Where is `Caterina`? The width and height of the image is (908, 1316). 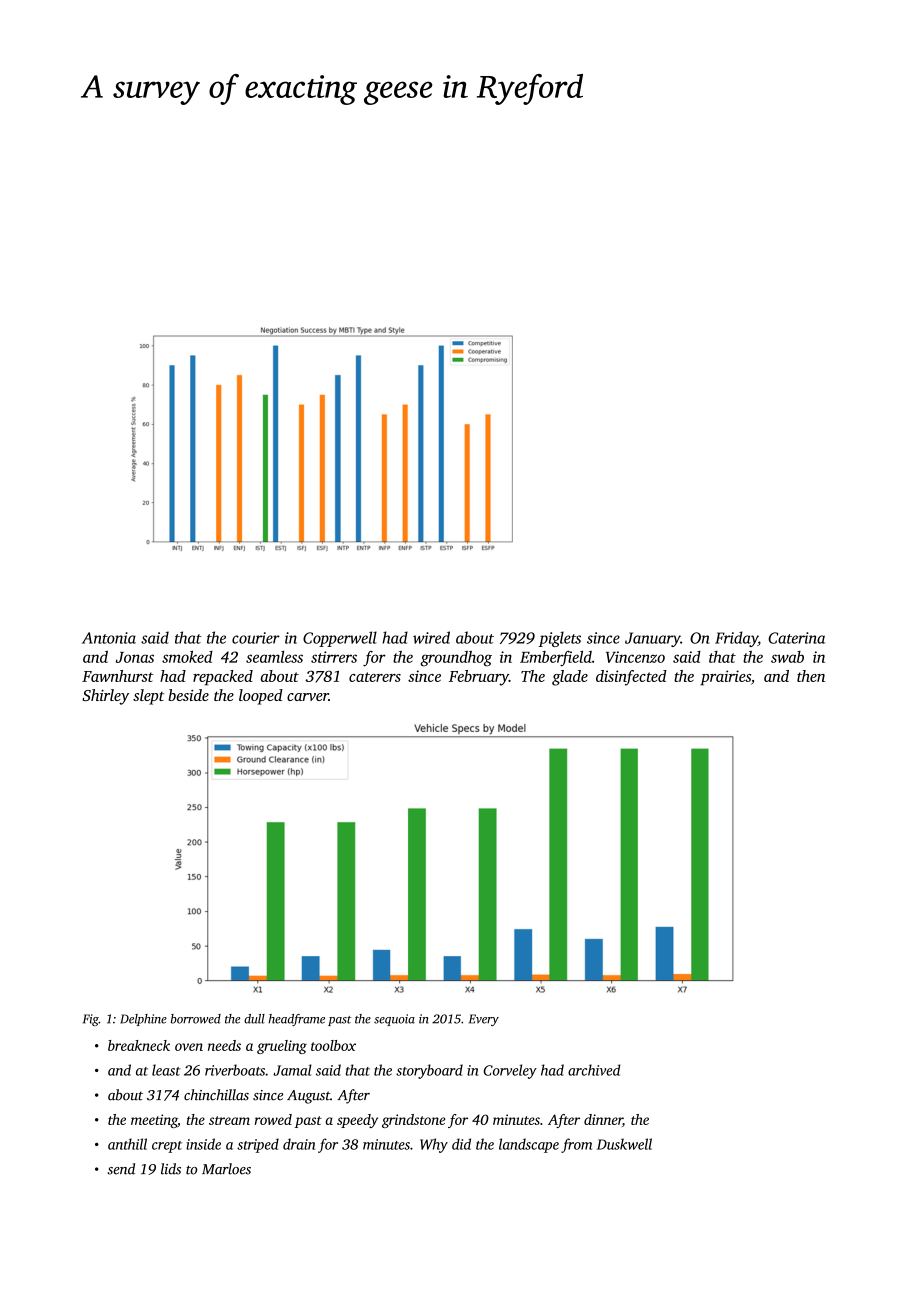
Caterina is located at coordinates (796, 638).
